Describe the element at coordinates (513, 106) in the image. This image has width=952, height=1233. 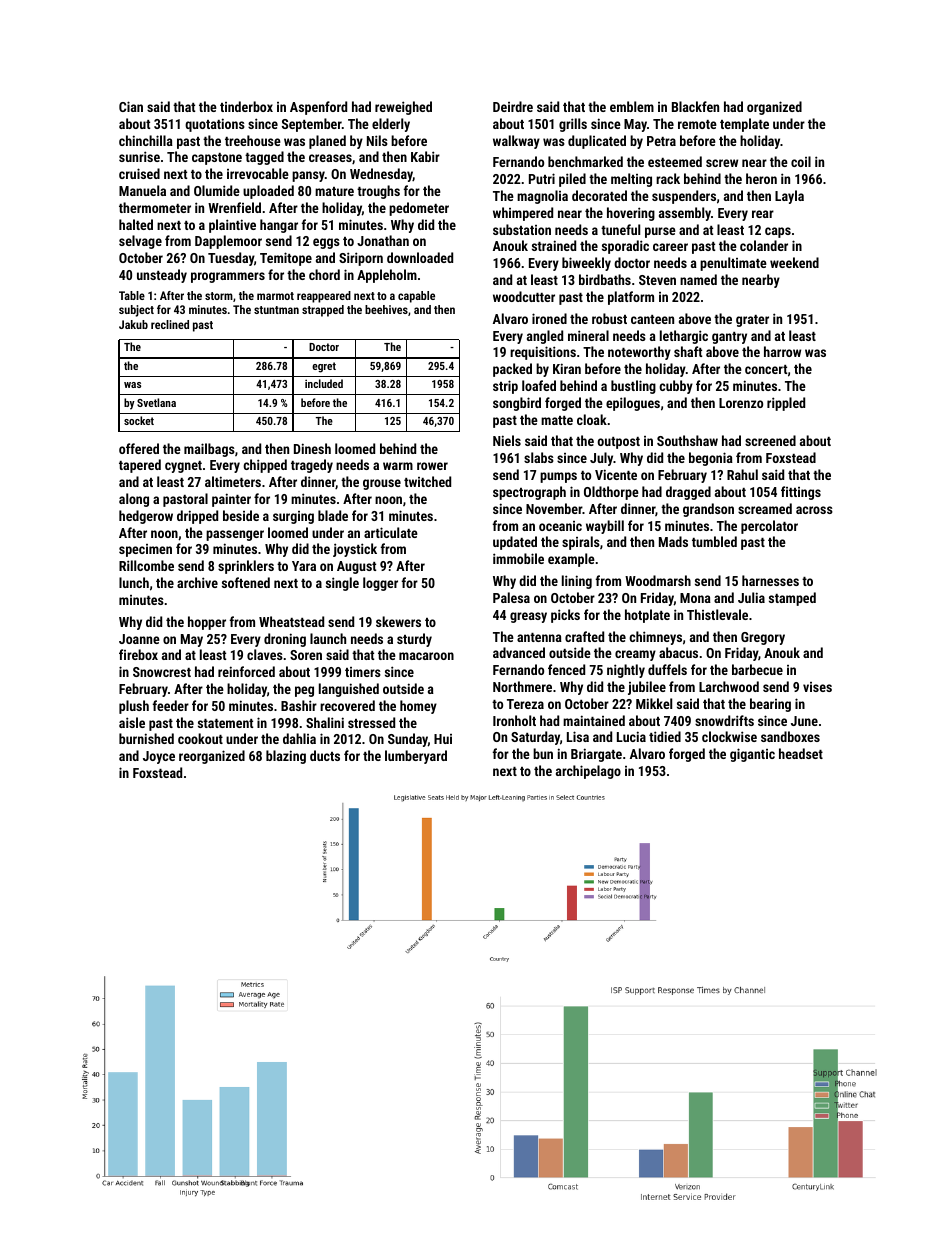
I see `Deirdre` at that location.
